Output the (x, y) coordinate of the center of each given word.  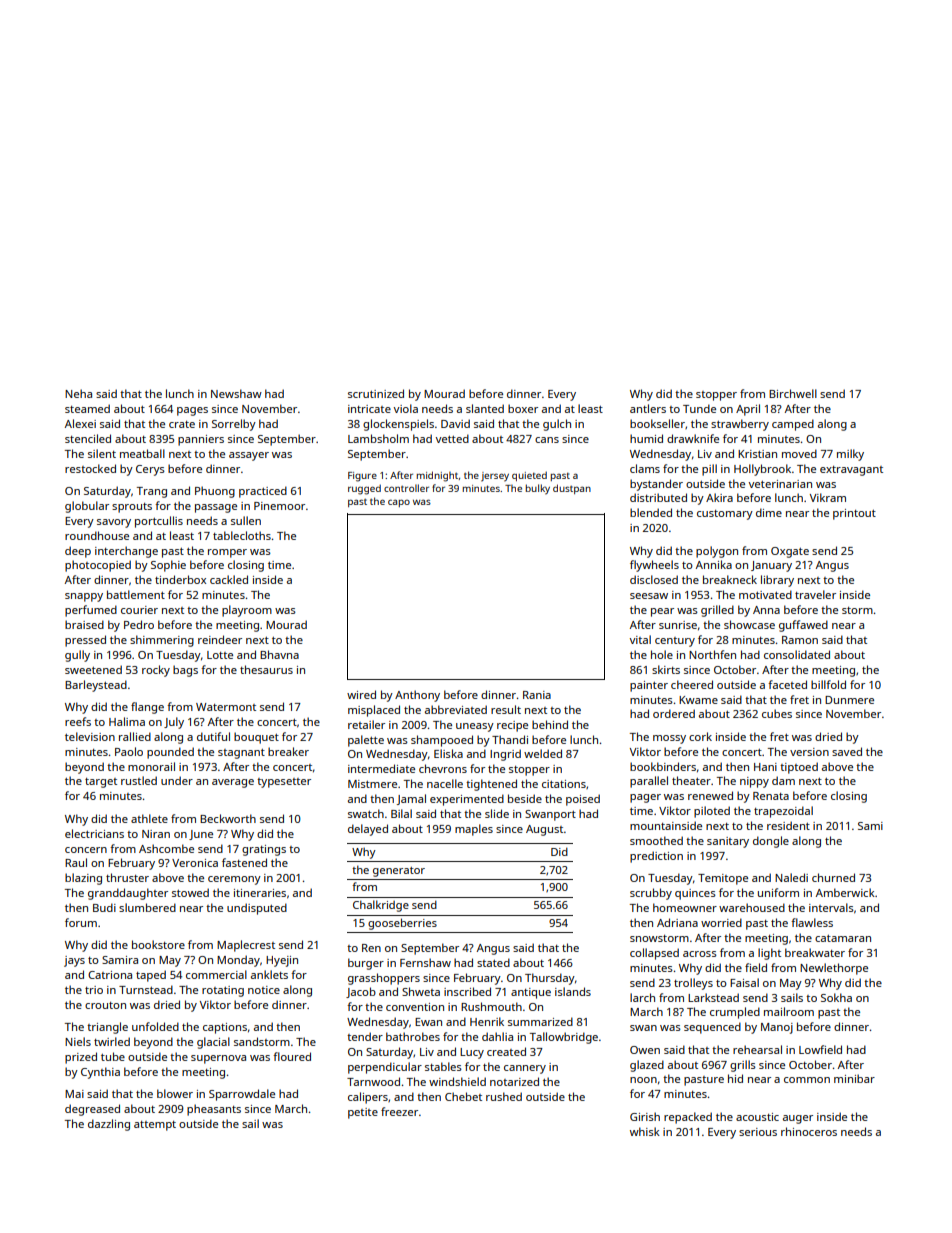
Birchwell (793, 393)
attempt (155, 1126)
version (809, 752)
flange (147, 708)
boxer (523, 408)
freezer (399, 1111)
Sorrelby (234, 425)
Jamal (411, 799)
